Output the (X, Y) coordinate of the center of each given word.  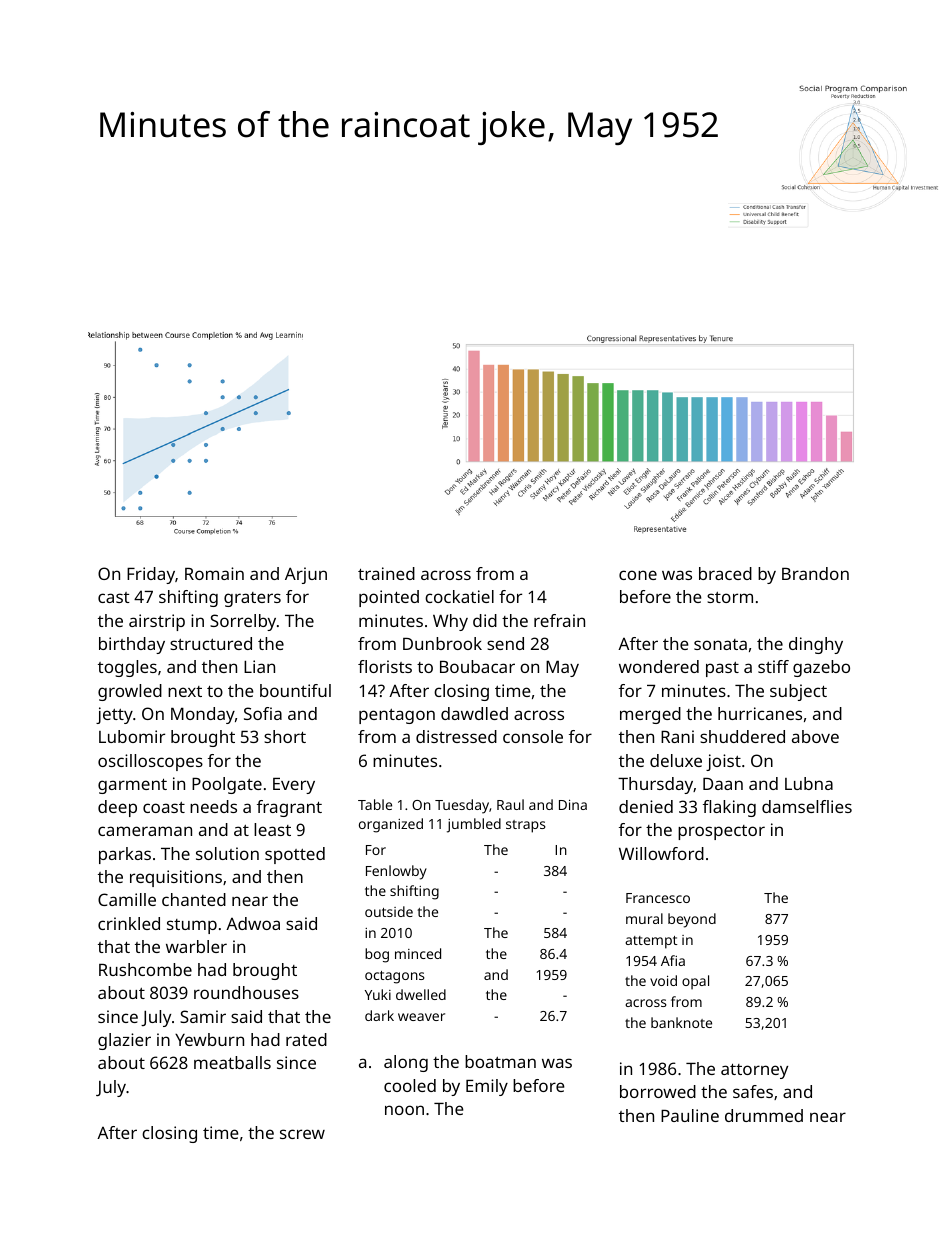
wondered (659, 666)
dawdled (474, 713)
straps (526, 826)
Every (294, 786)
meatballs (232, 1062)
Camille (127, 899)
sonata (720, 644)
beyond (692, 920)
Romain (214, 573)
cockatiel (459, 596)
